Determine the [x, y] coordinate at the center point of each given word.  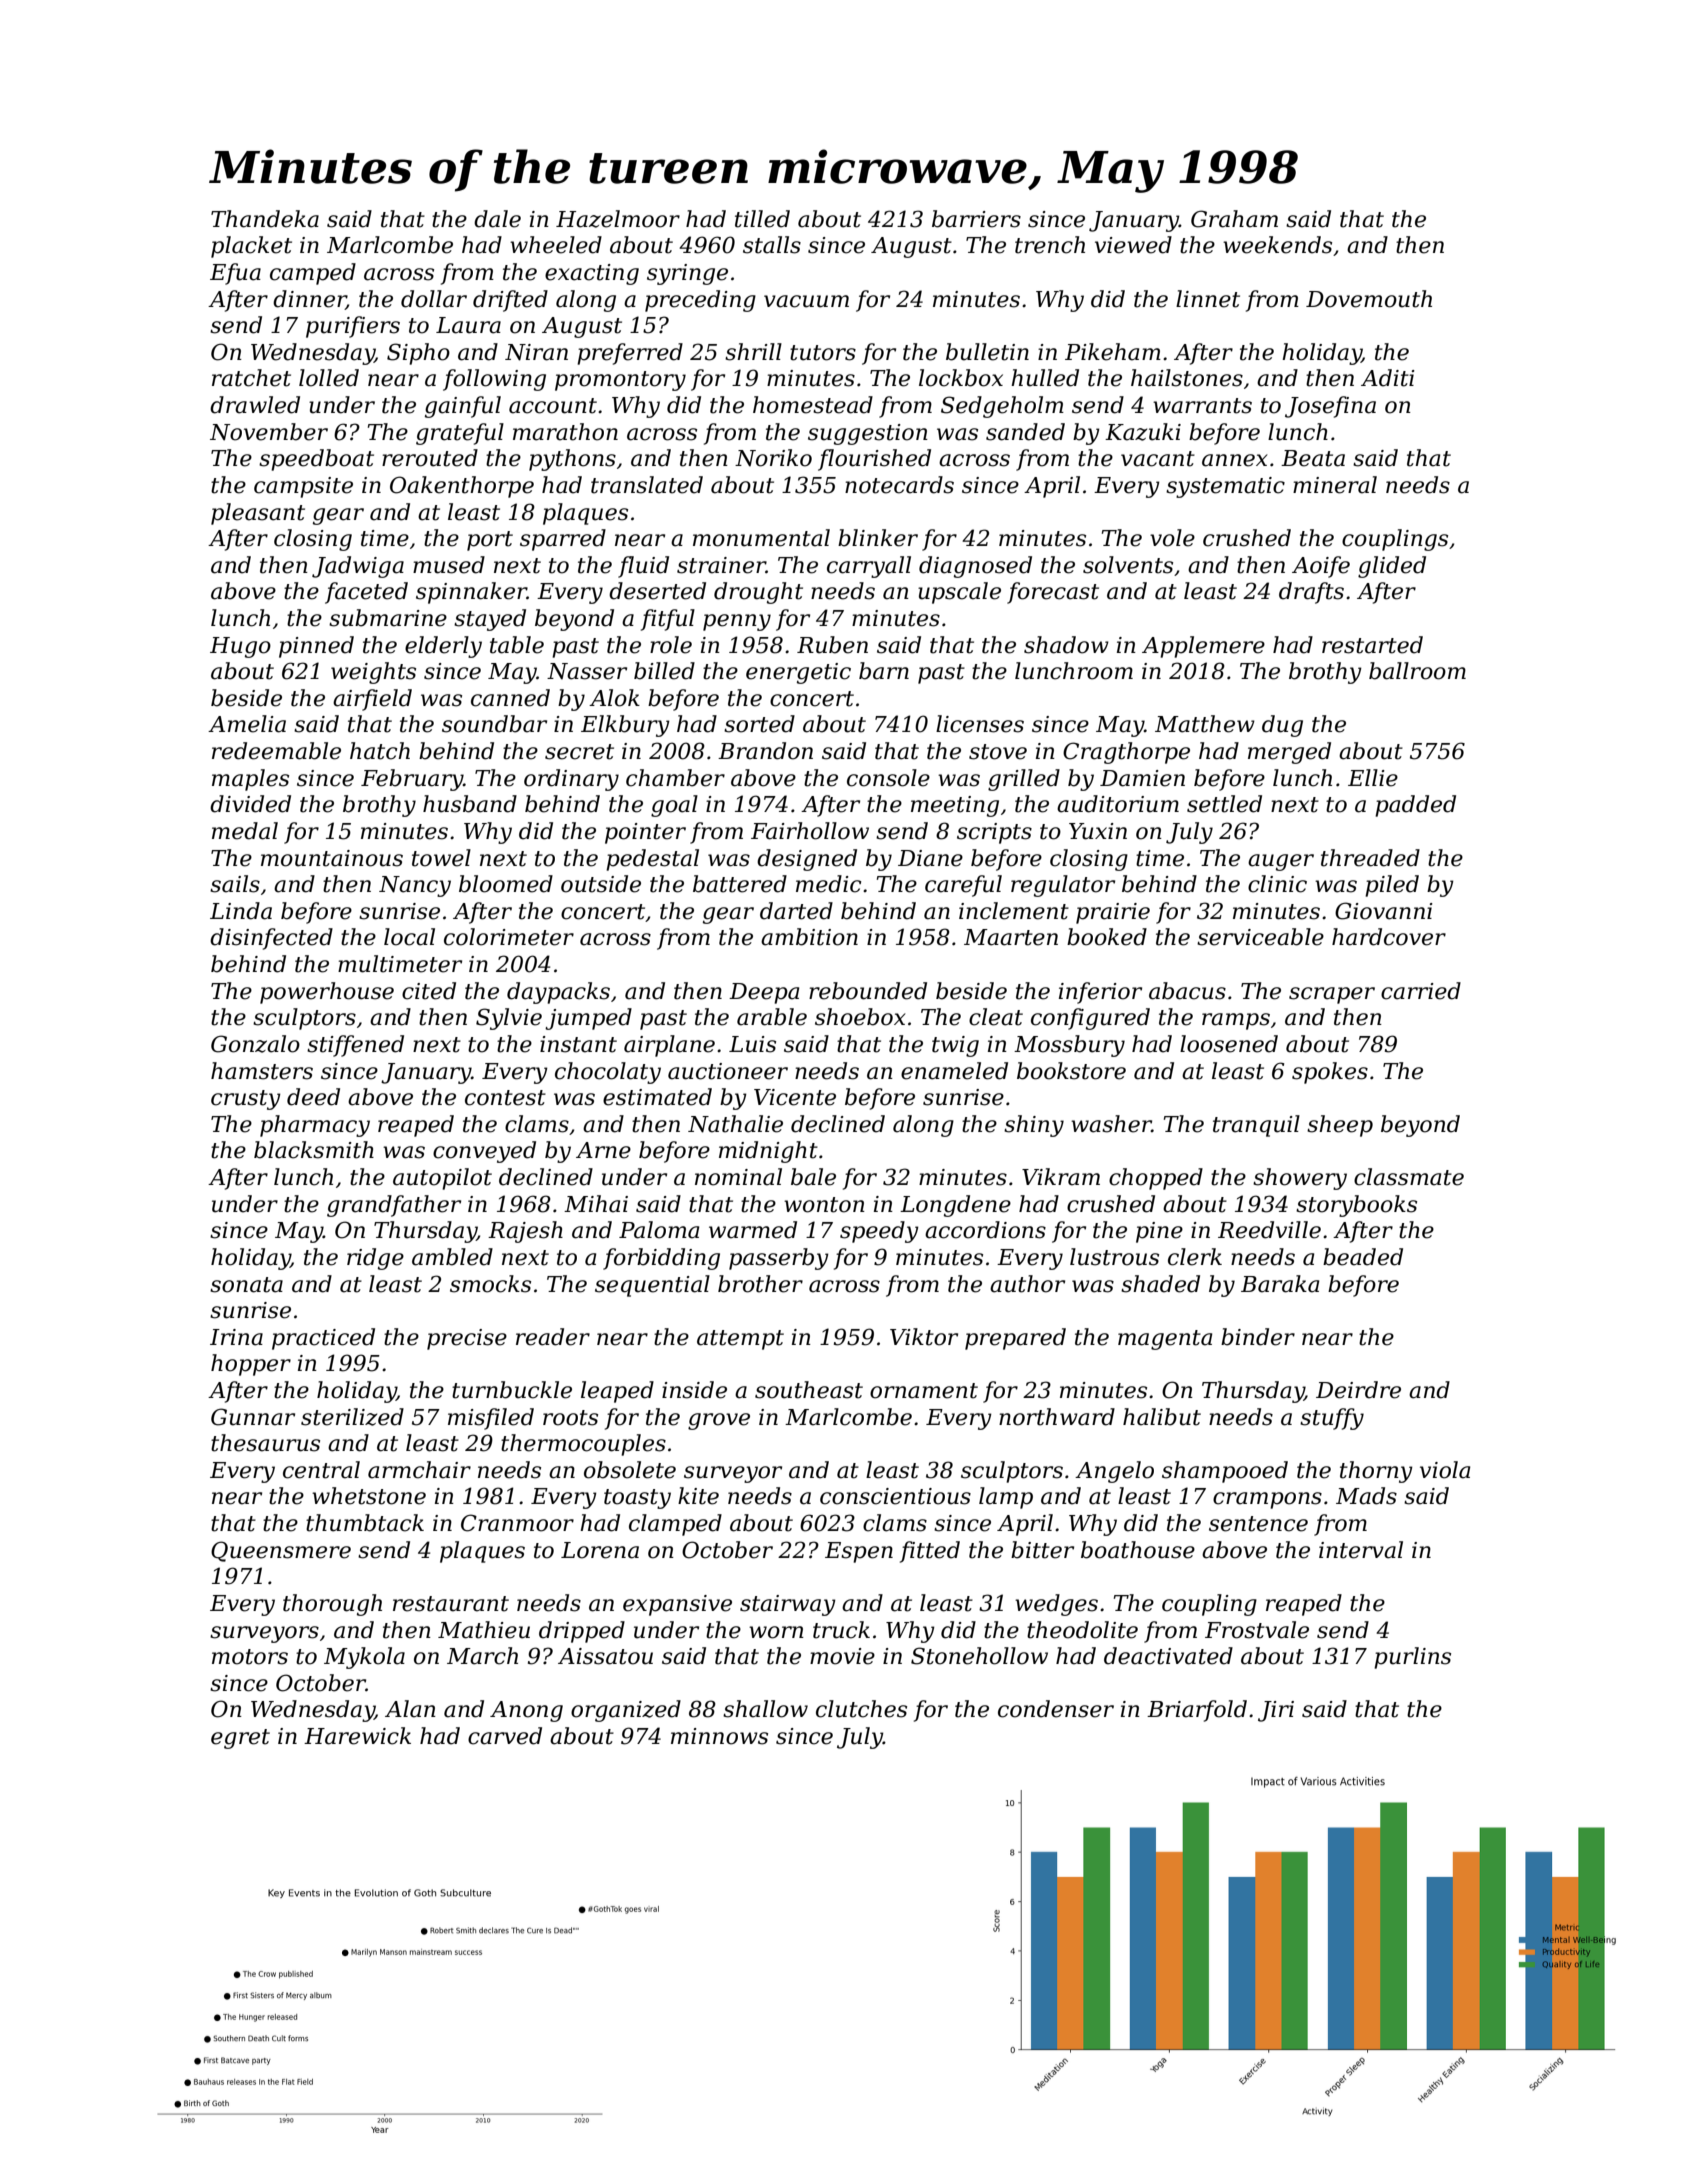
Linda [241, 911]
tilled [762, 219]
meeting [955, 806]
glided [1392, 567]
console [888, 778]
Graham [1234, 219]
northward [1057, 1417]
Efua [235, 274]
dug [1282, 726]
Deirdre [1358, 1390]
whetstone [369, 1496]
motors [250, 1657]
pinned [316, 647]
